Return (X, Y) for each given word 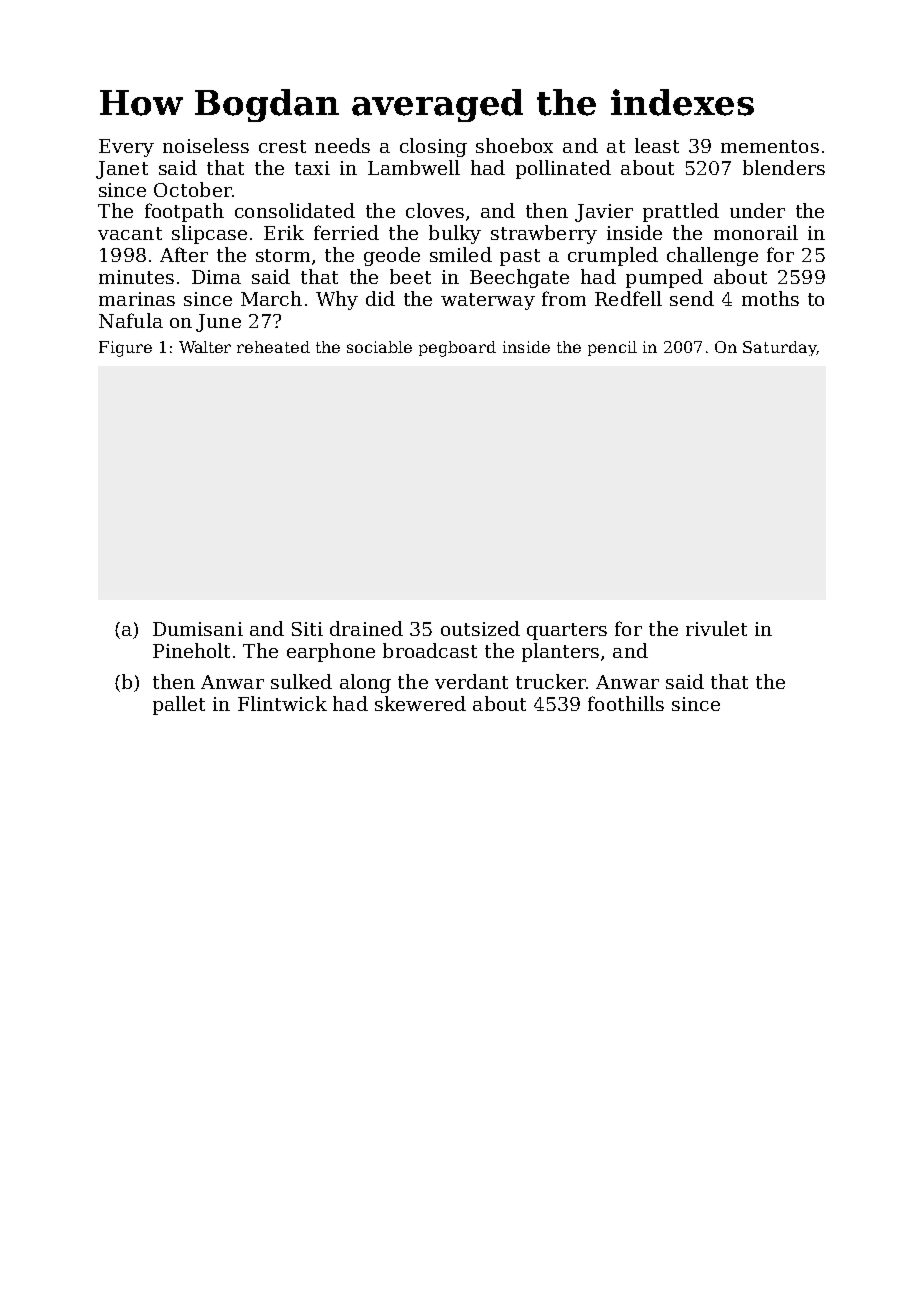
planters (560, 652)
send (692, 298)
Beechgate (519, 278)
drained (366, 628)
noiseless (206, 145)
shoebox (514, 145)
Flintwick (282, 703)
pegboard (457, 349)
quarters (567, 631)
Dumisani (198, 629)
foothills (626, 703)
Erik (284, 232)
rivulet (716, 628)
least (657, 145)
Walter (205, 347)
